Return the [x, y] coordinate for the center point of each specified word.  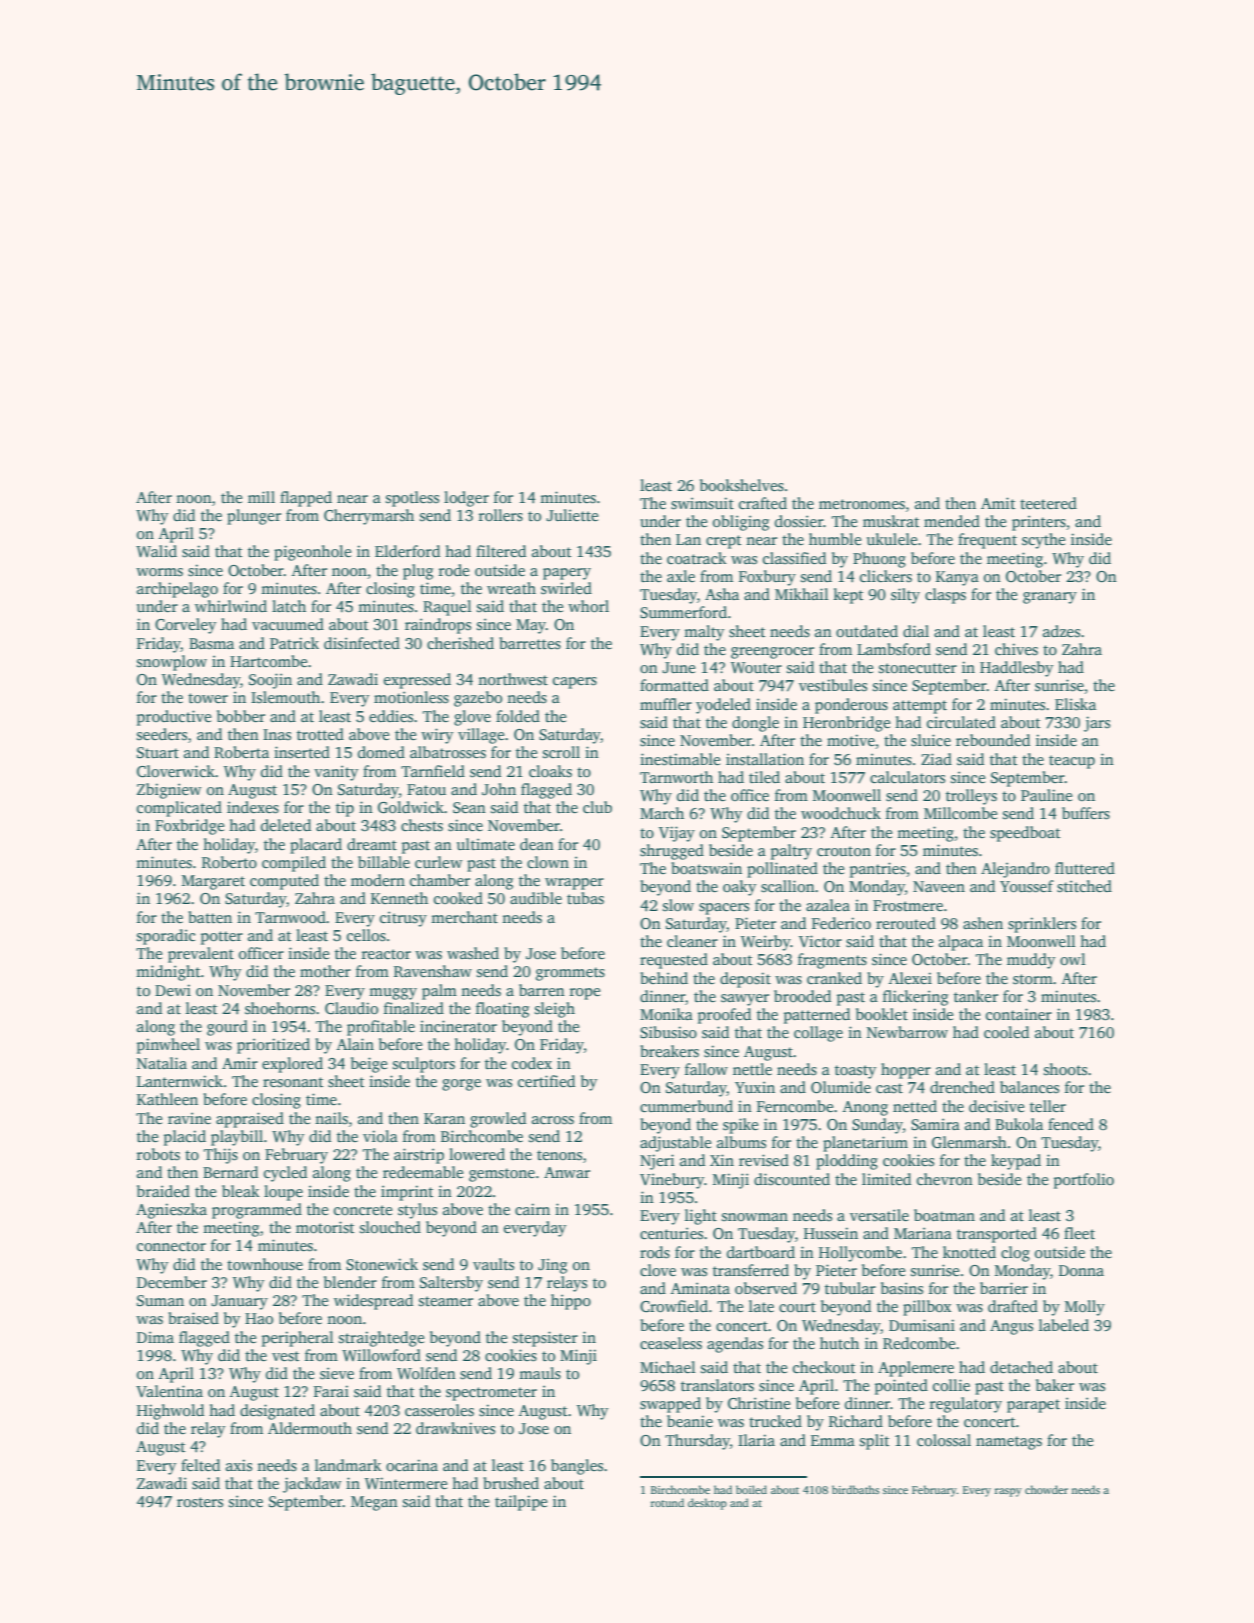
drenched [962, 1087]
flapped [306, 499]
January [239, 1302]
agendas [735, 1345]
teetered [1048, 503]
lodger [466, 499]
